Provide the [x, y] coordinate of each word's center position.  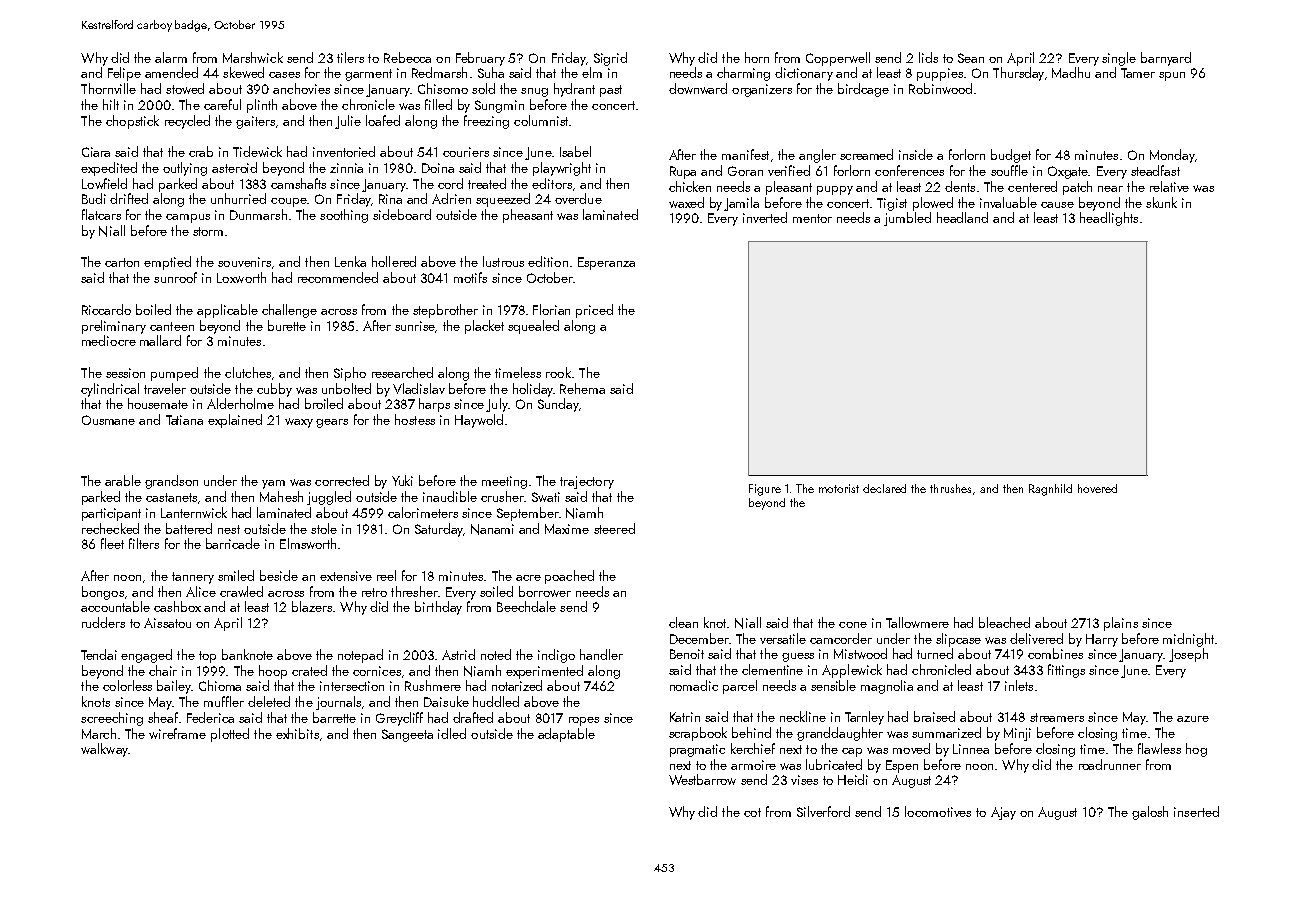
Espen [902, 766]
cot [752, 812]
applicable [227, 311]
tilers [350, 57]
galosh [1150, 813]
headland [962, 217]
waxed [686, 202]
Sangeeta [407, 735]
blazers [312, 606]
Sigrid [610, 59]
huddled [496, 701]
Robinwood [940, 88]
